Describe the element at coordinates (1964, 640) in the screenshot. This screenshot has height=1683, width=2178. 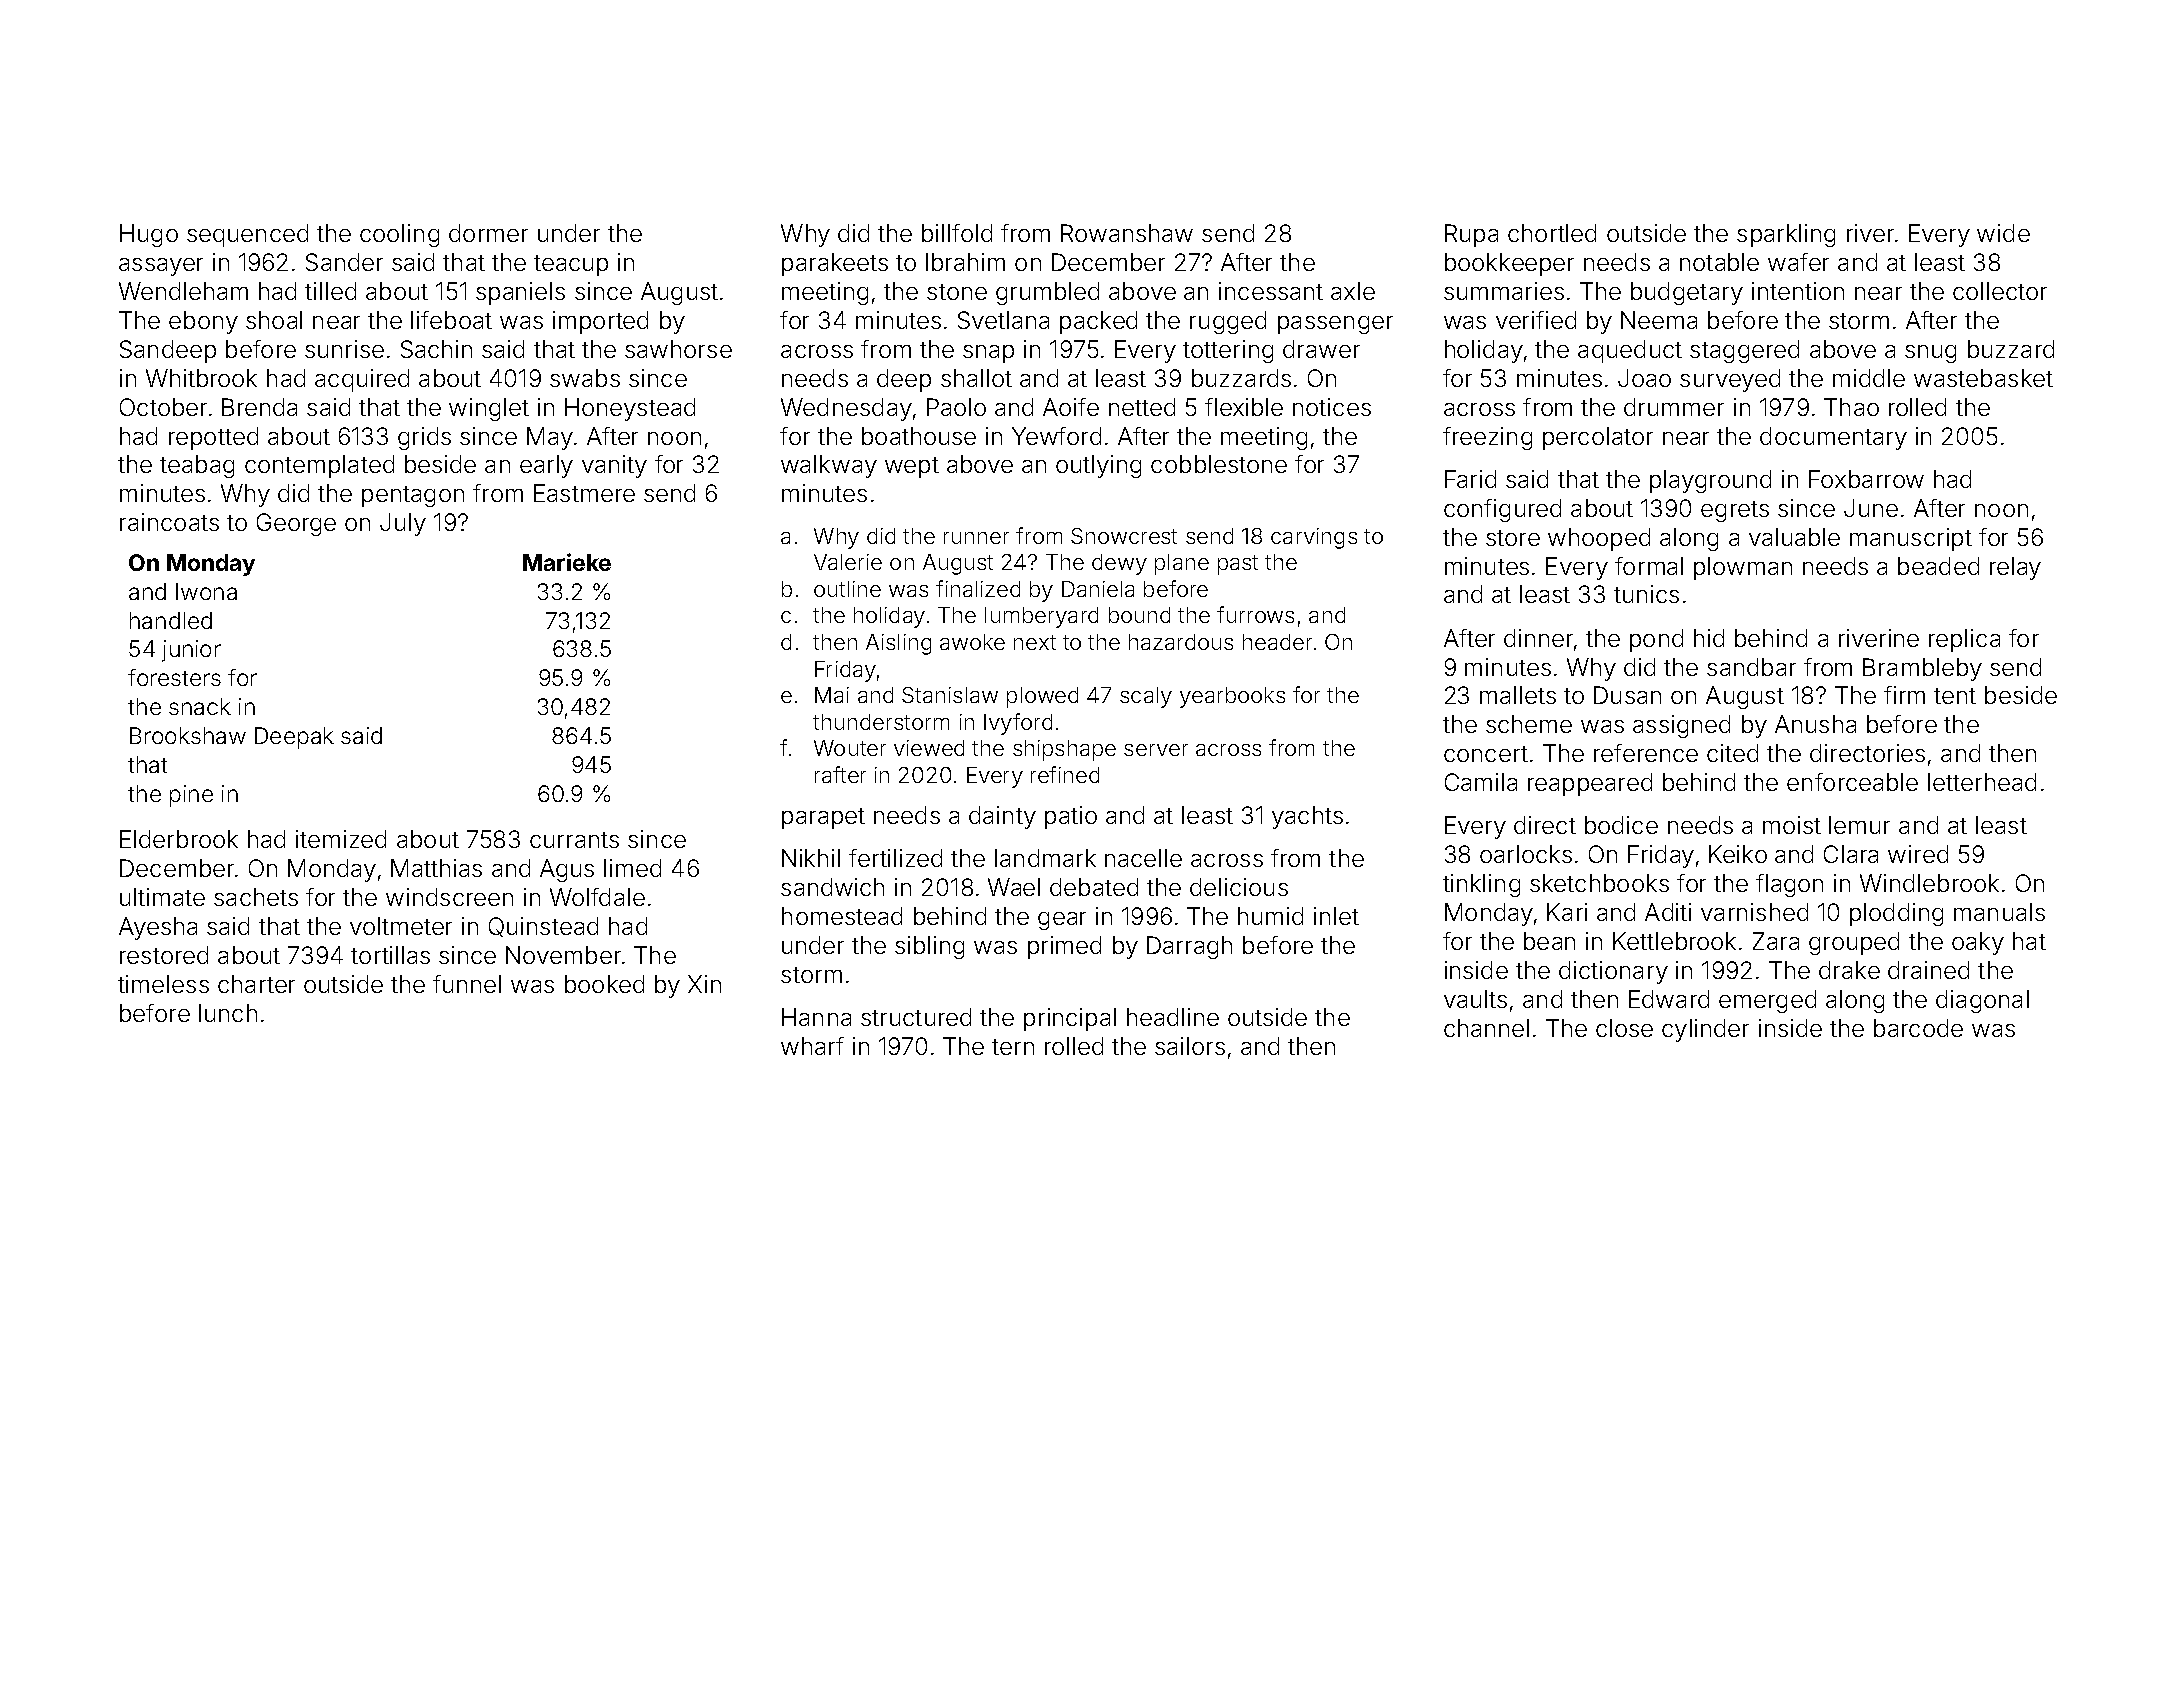
I see `replica` at that location.
